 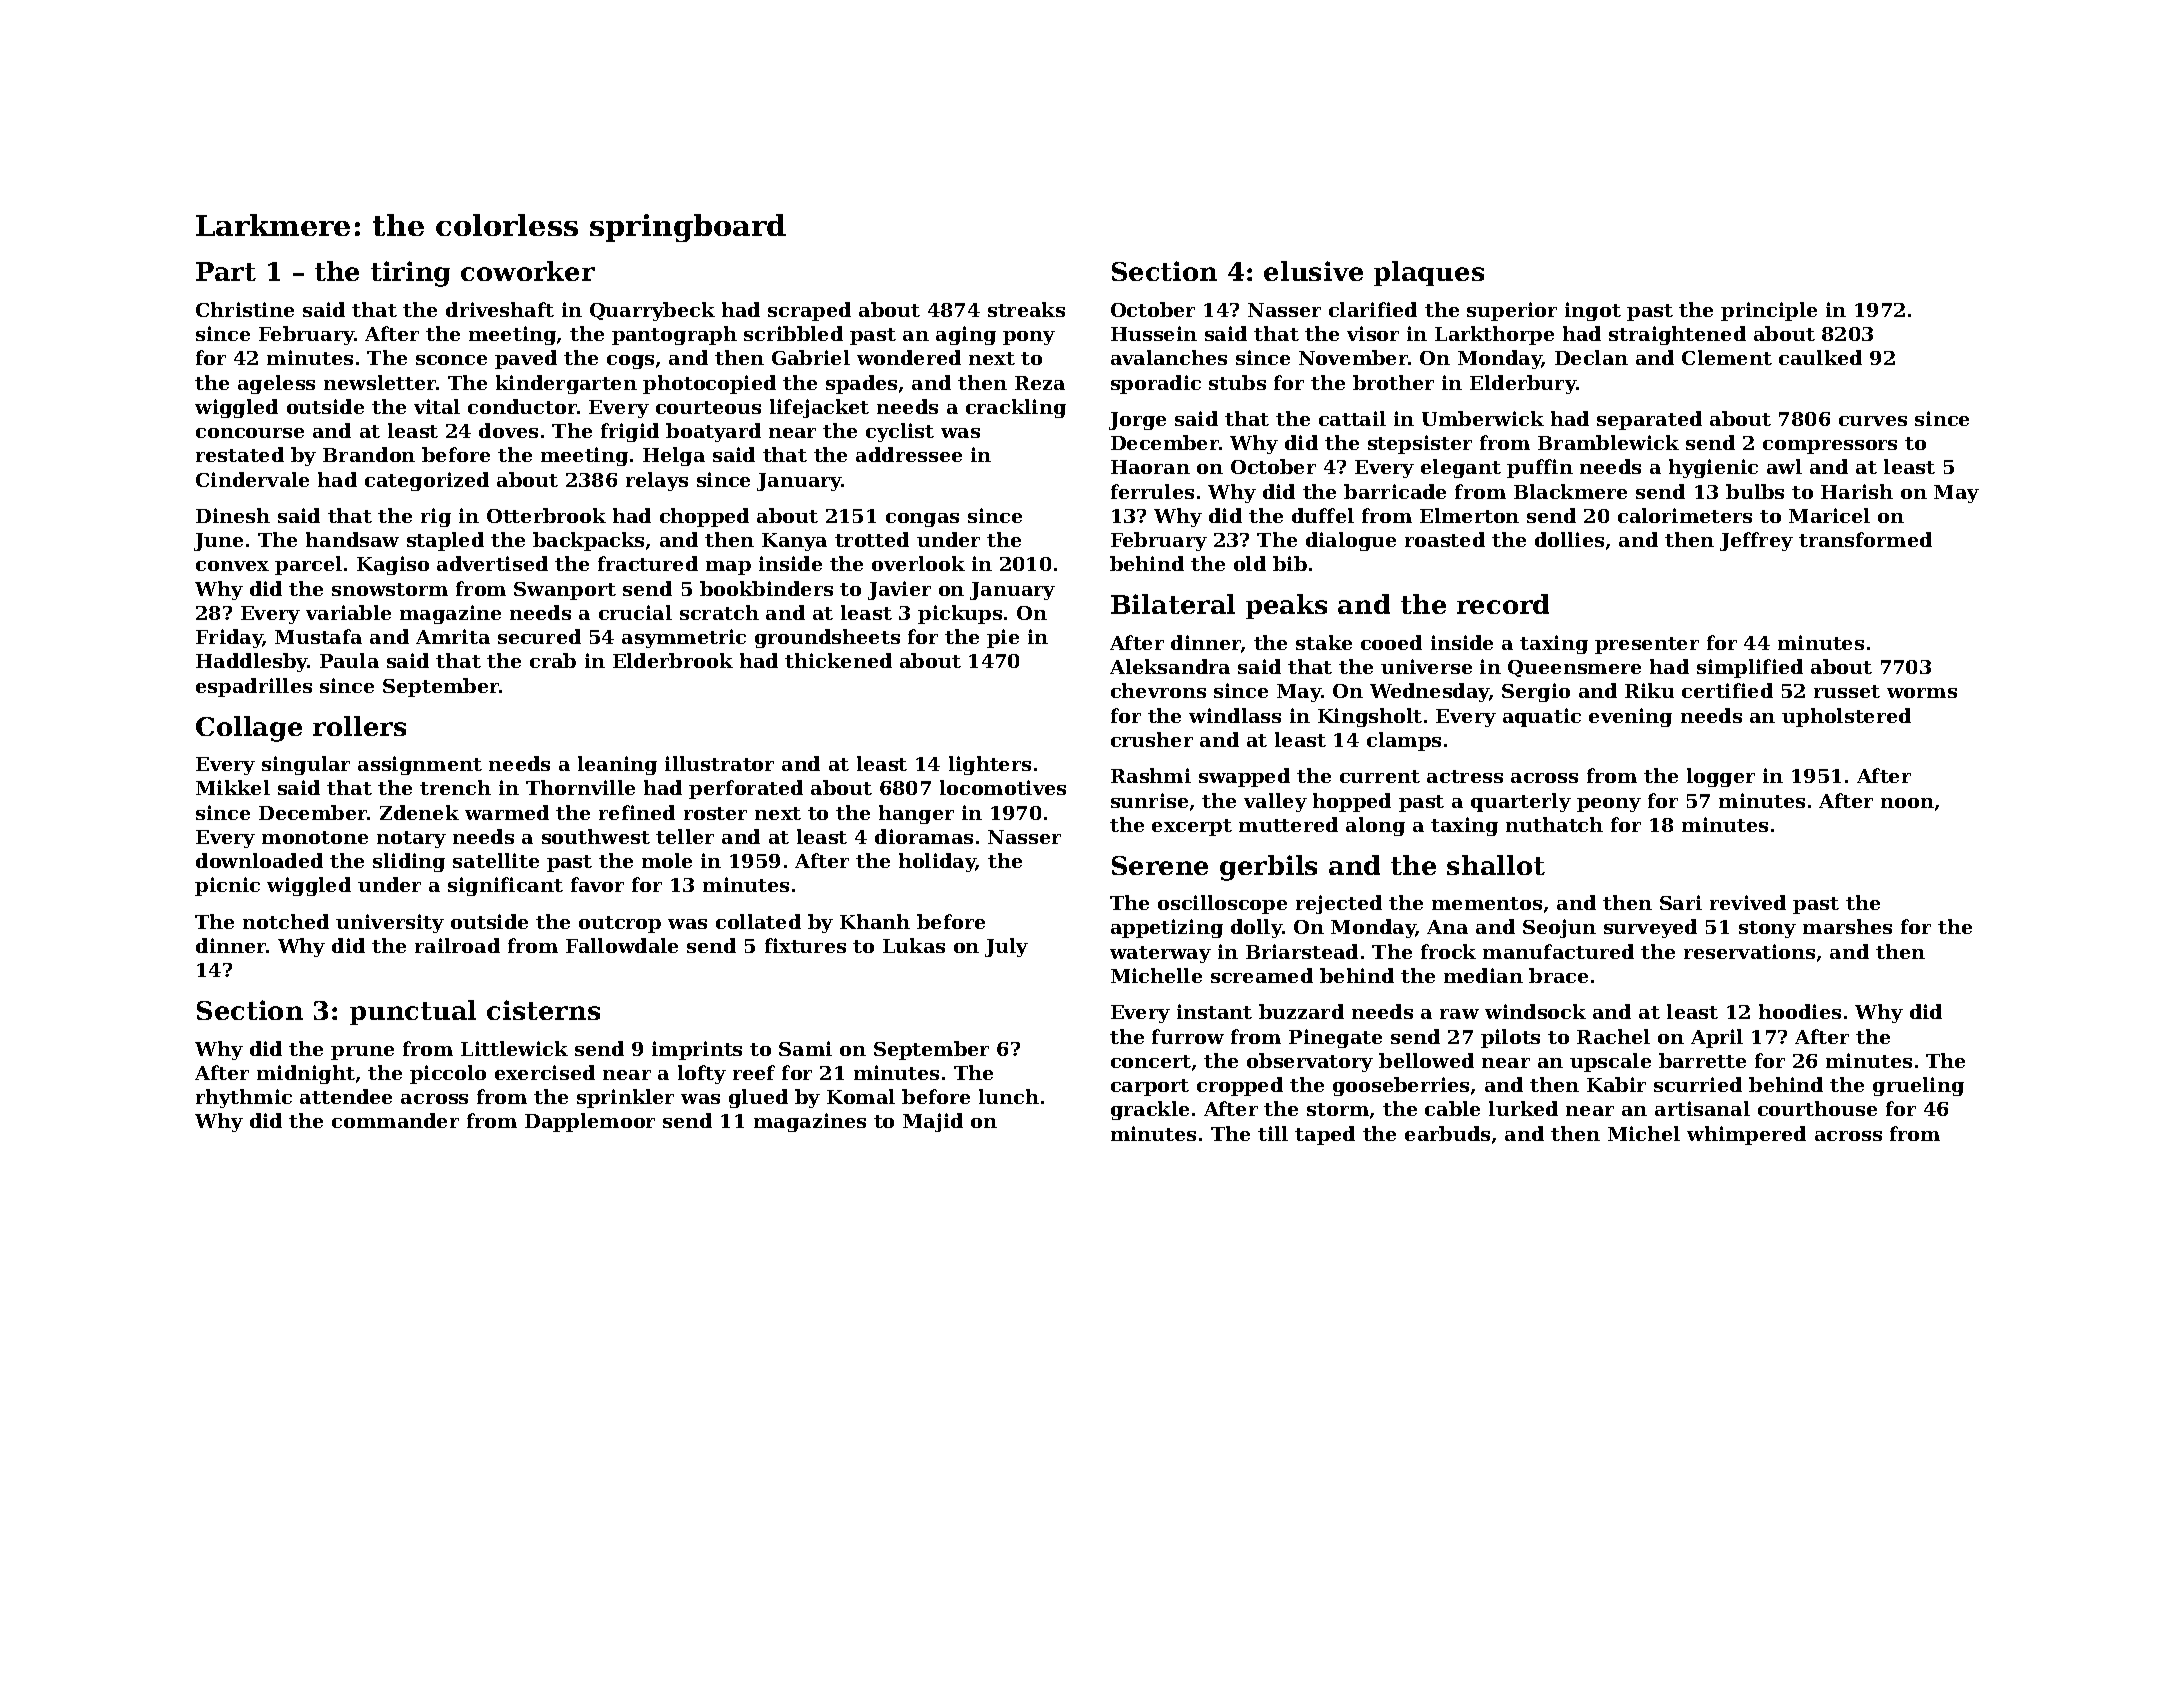 I want to click on crucial, so click(x=635, y=612).
